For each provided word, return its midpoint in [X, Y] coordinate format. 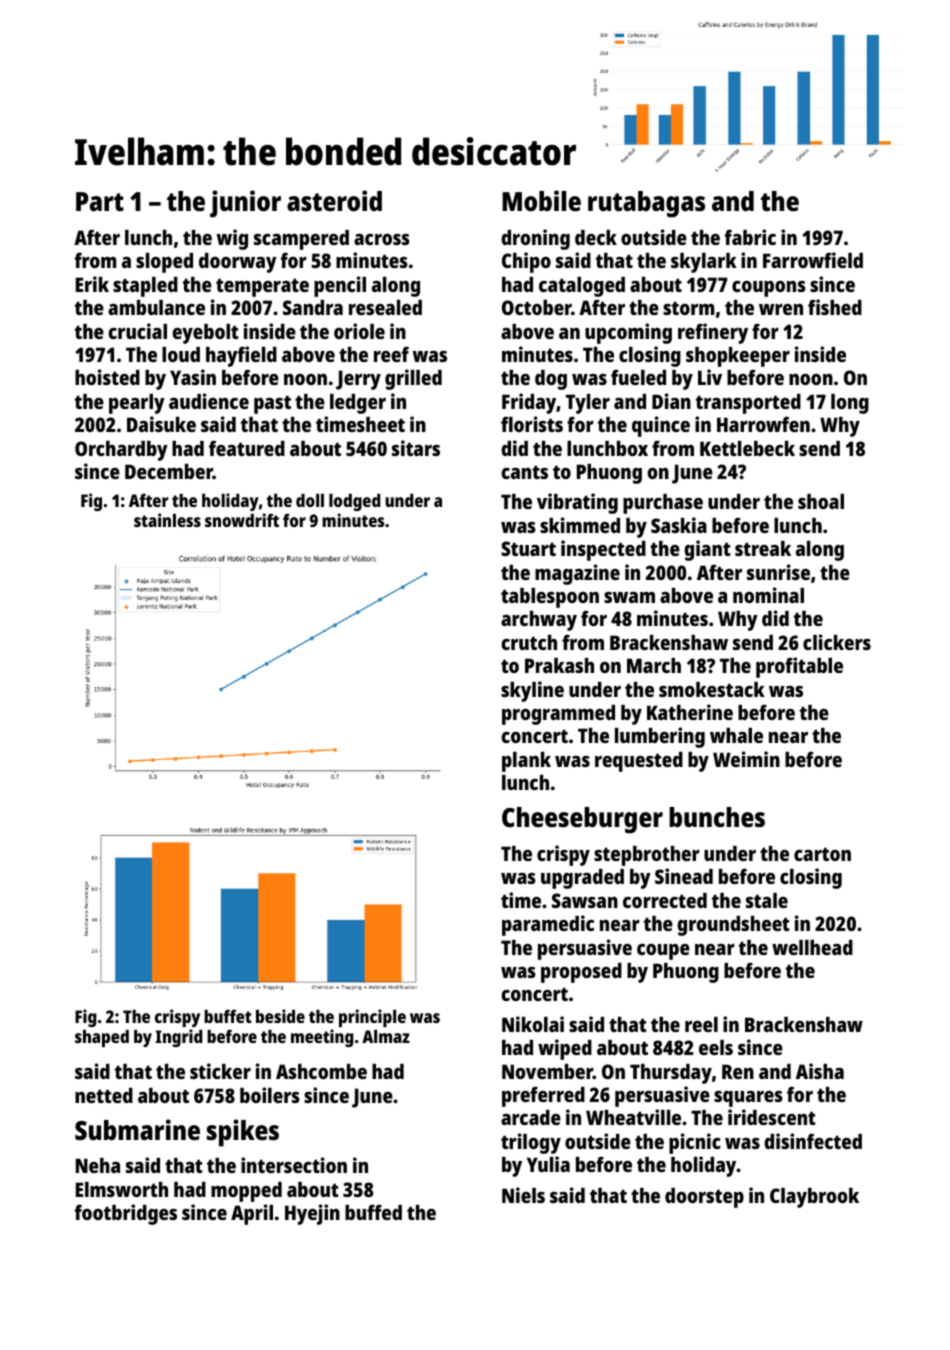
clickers [837, 642]
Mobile [541, 201]
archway [539, 621]
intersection [294, 1165]
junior [245, 204]
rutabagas [646, 204]
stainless [167, 520]
